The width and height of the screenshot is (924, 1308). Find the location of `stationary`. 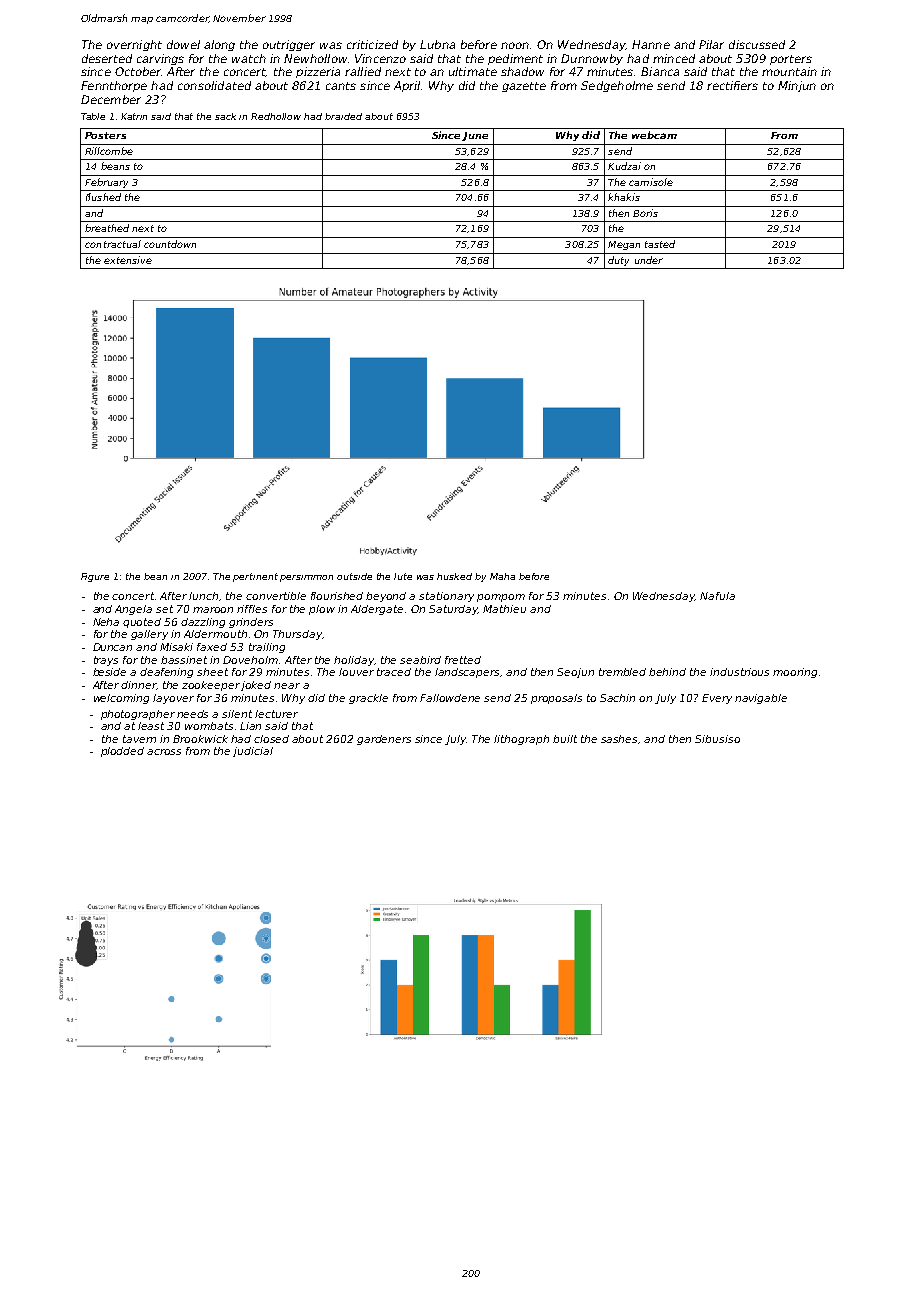

stationary is located at coordinates (446, 597).
